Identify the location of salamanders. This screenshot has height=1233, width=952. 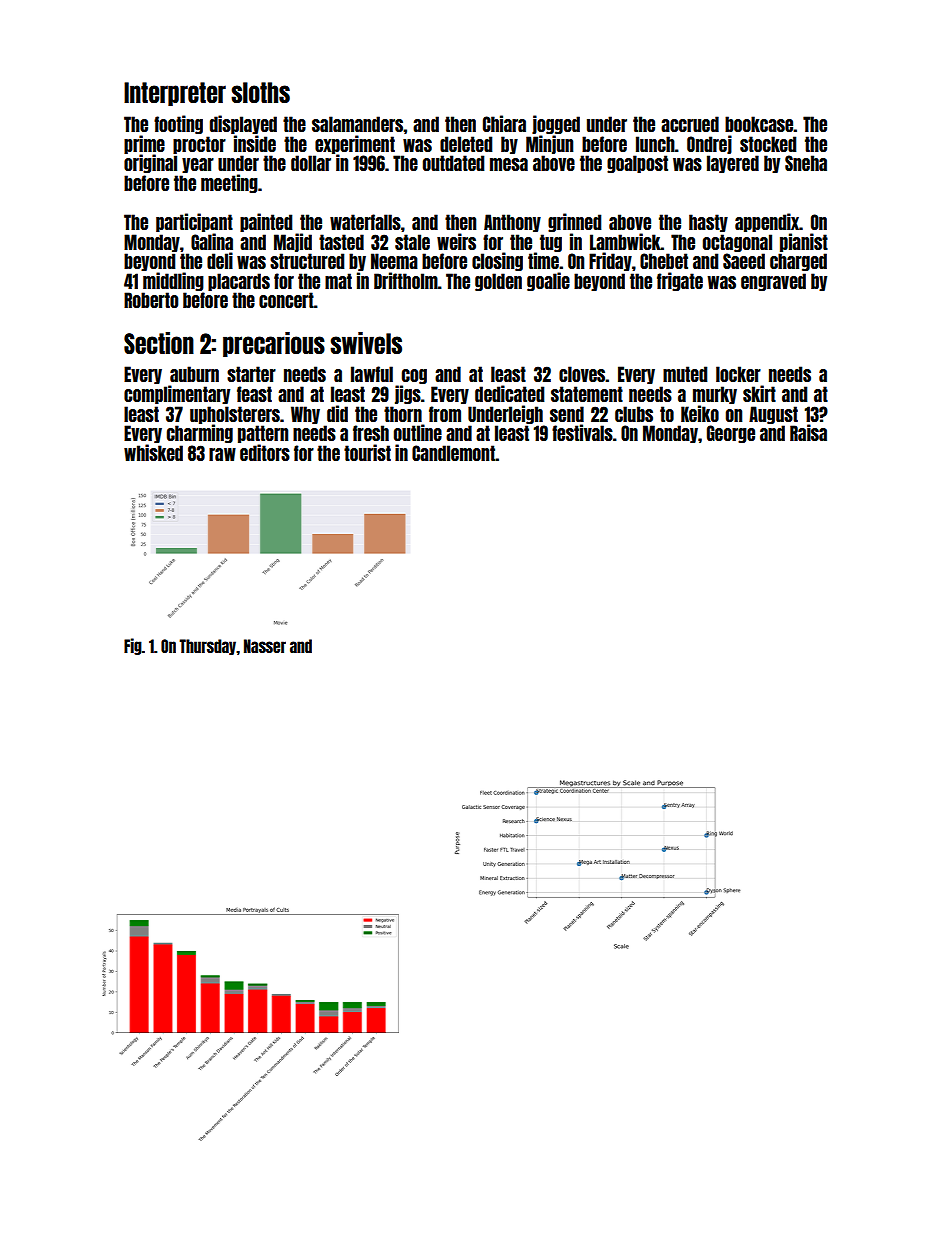
(358, 124).
